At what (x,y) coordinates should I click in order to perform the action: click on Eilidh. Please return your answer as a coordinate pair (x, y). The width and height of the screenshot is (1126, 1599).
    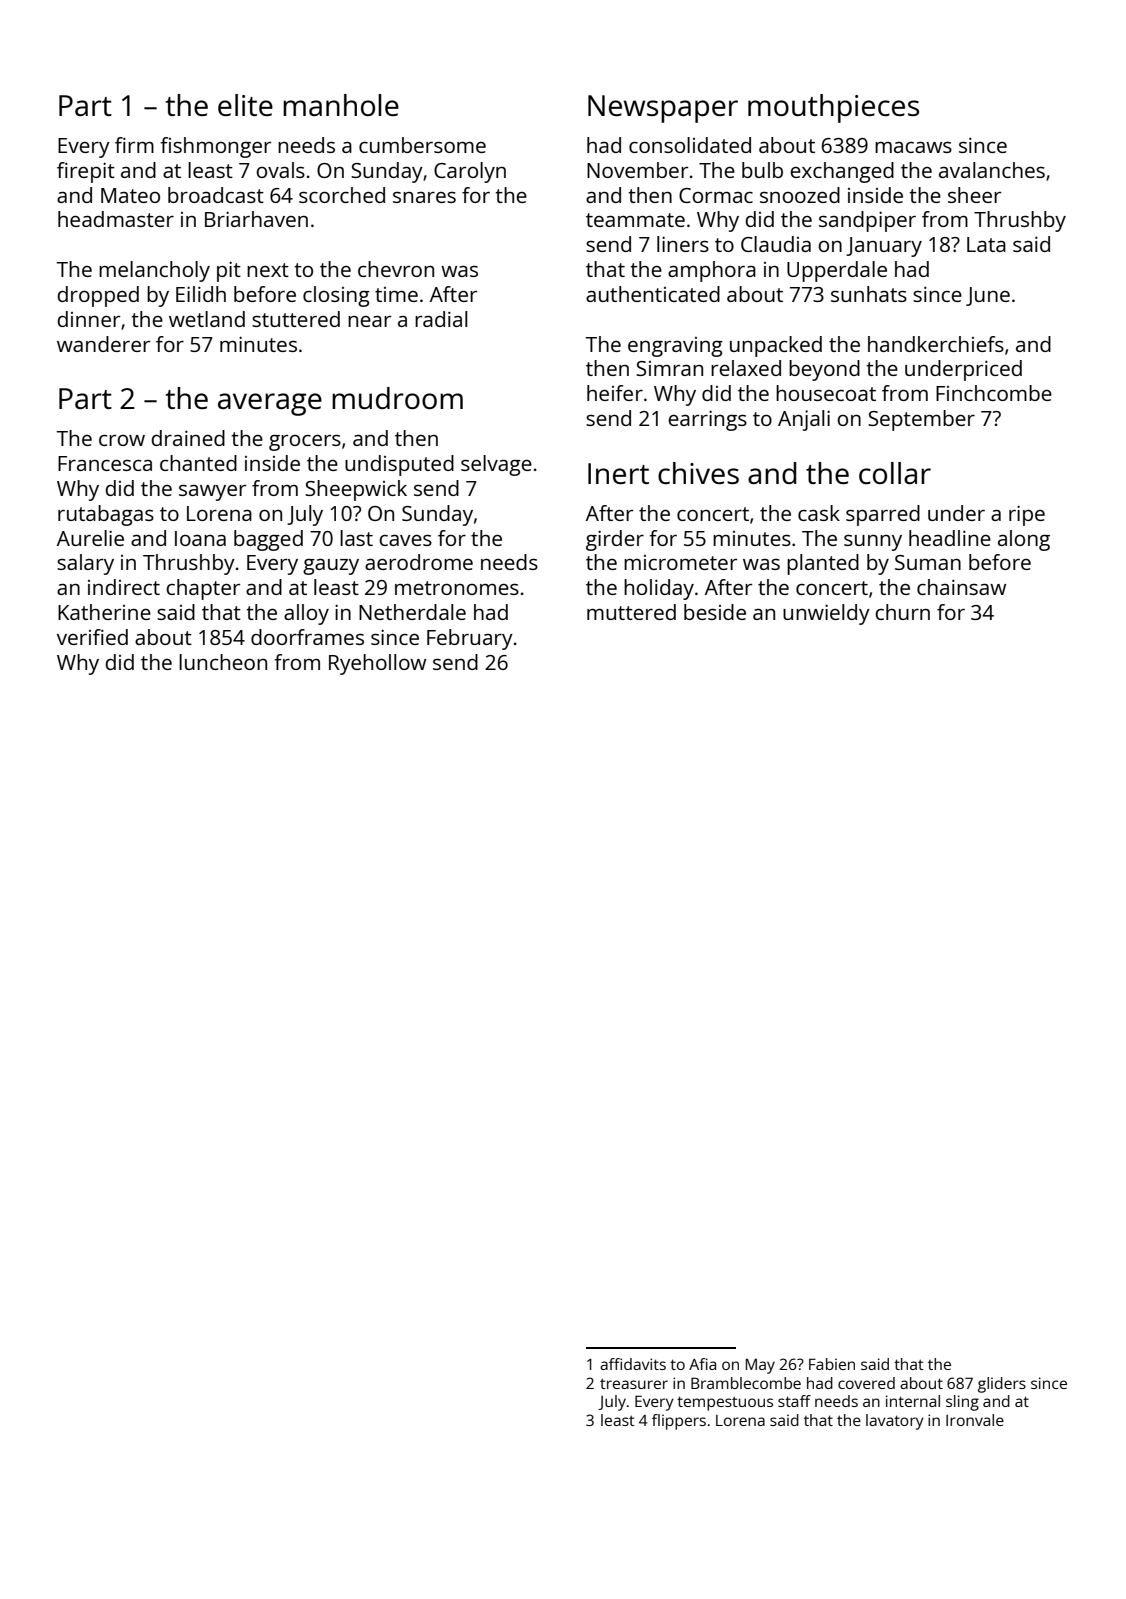
    Looking at the image, I should click on (201, 294).
